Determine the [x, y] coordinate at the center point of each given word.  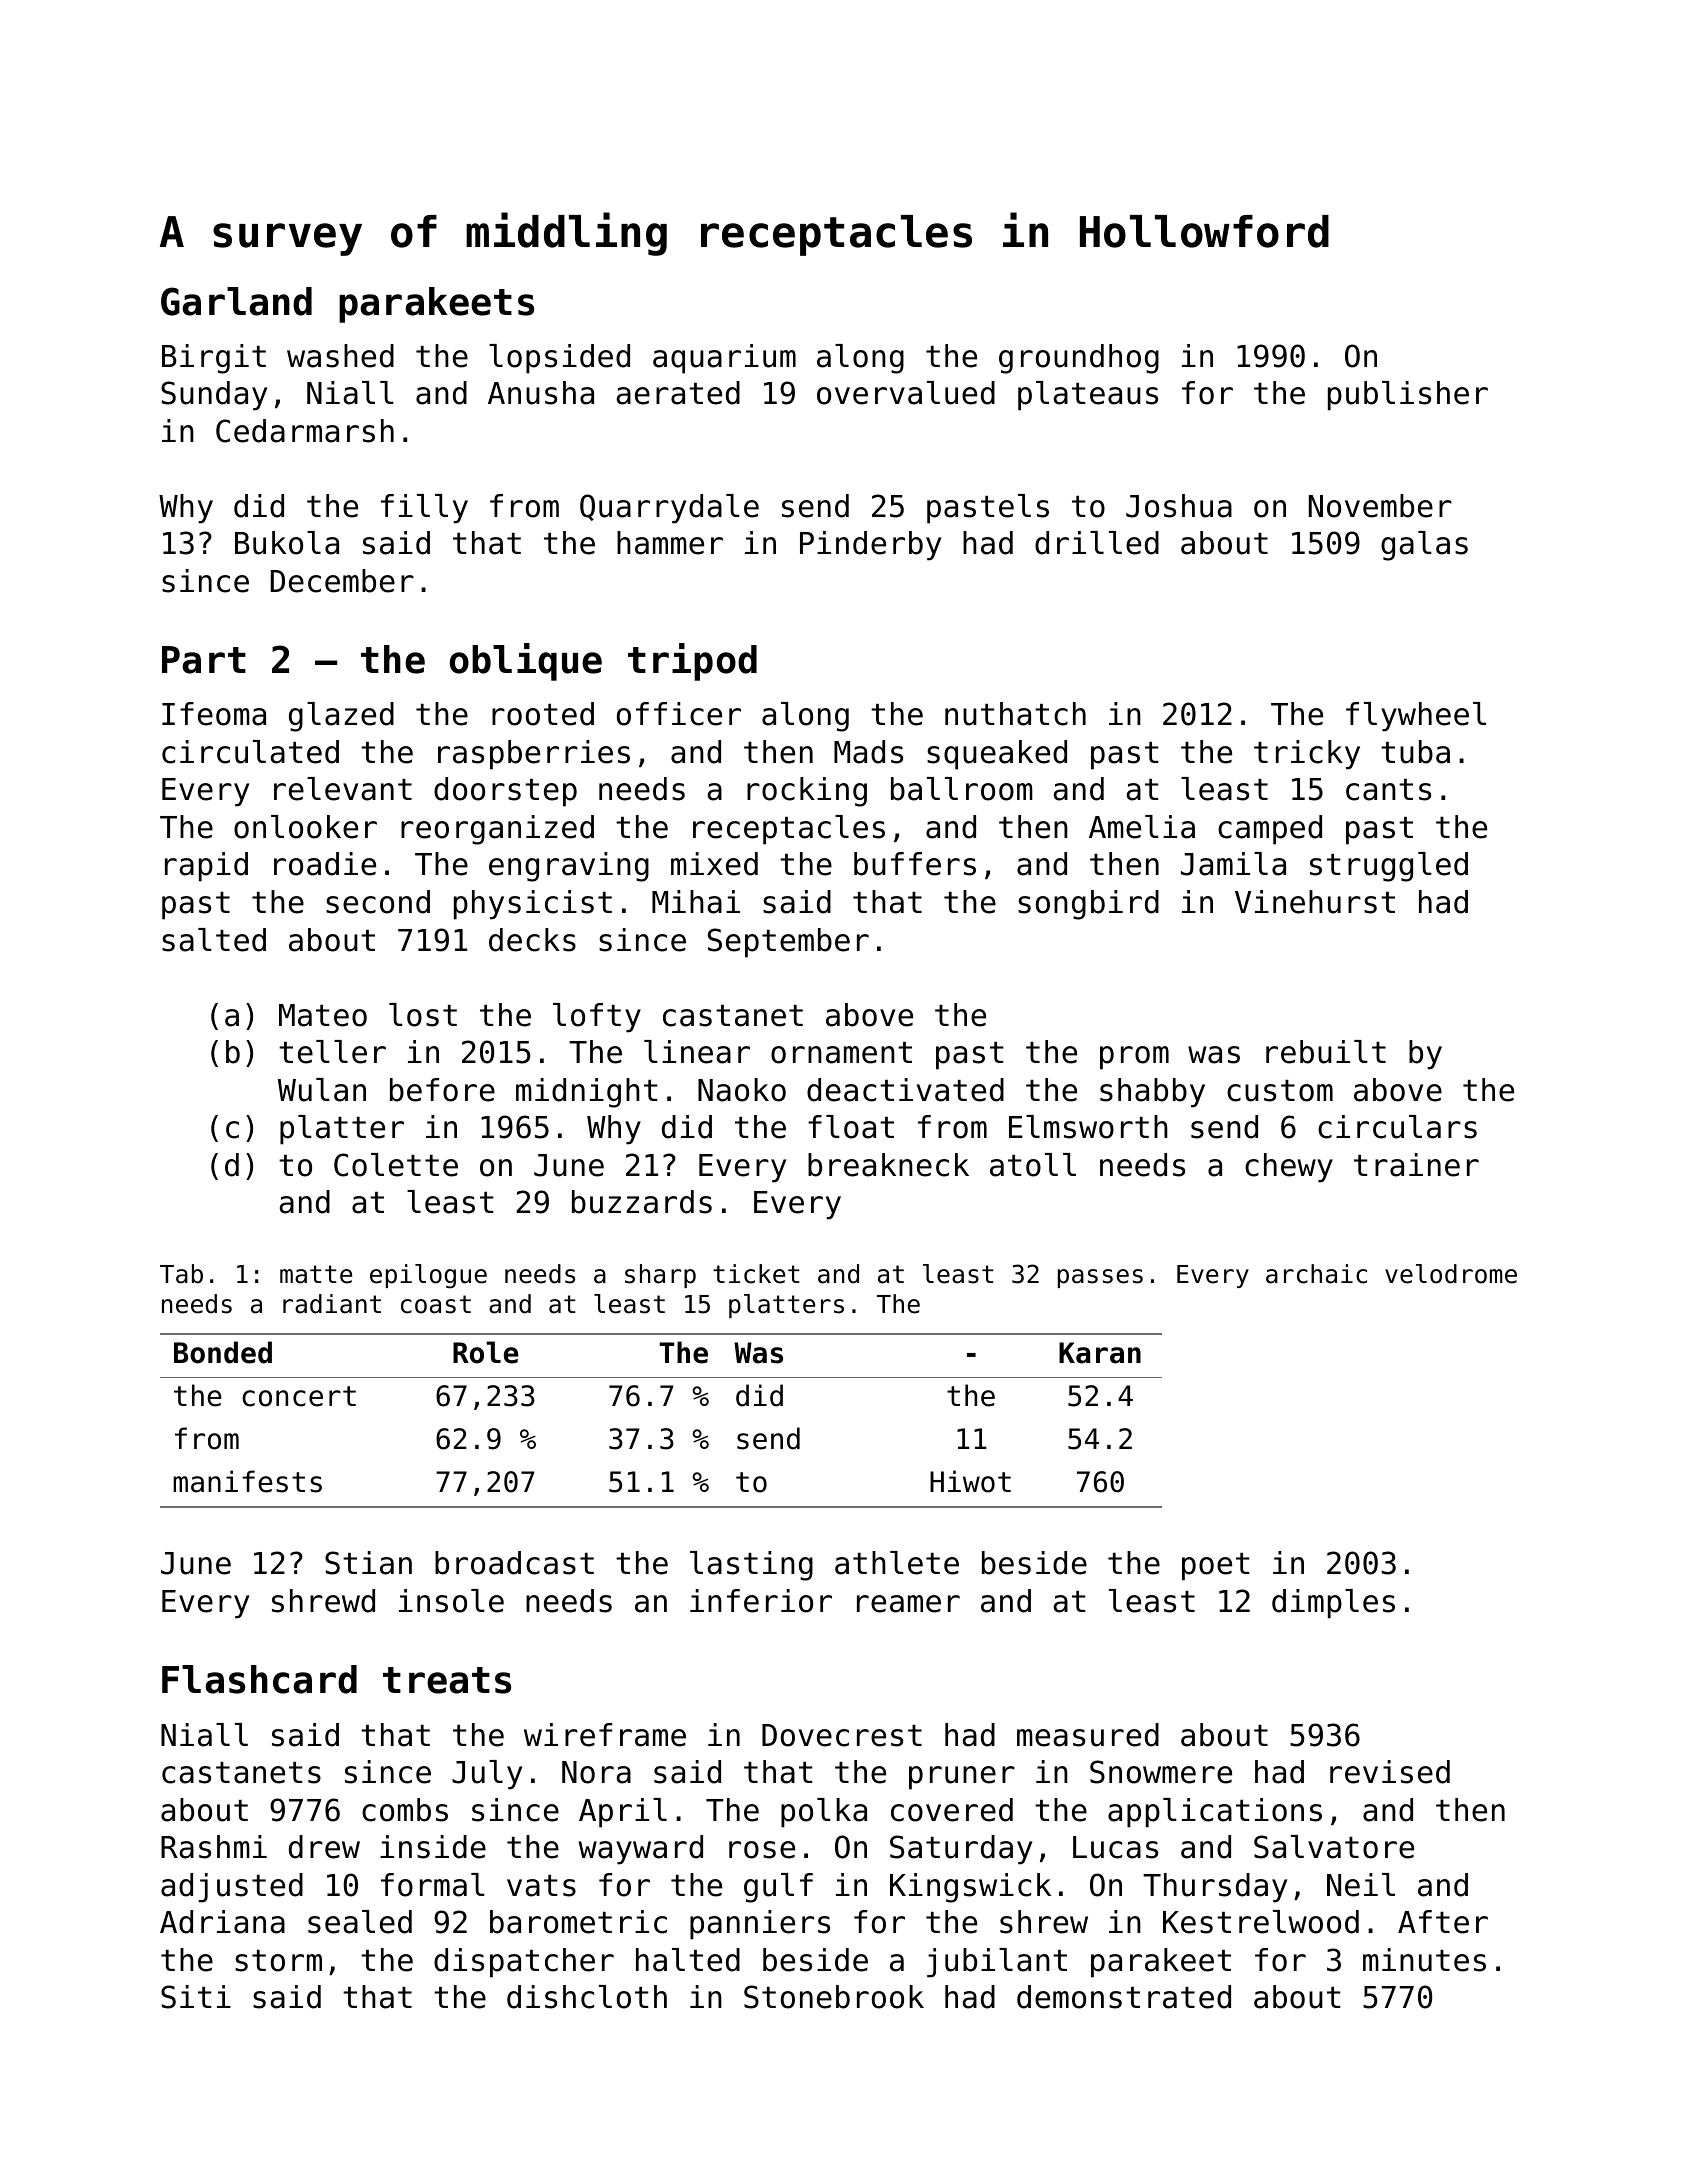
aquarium [724, 359]
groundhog [1079, 359]
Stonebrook [834, 1997]
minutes [1424, 1960]
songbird [1088, 905]
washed [340, 356]
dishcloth [587, 1997]
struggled [1389, 867]
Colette [396, 1165]
